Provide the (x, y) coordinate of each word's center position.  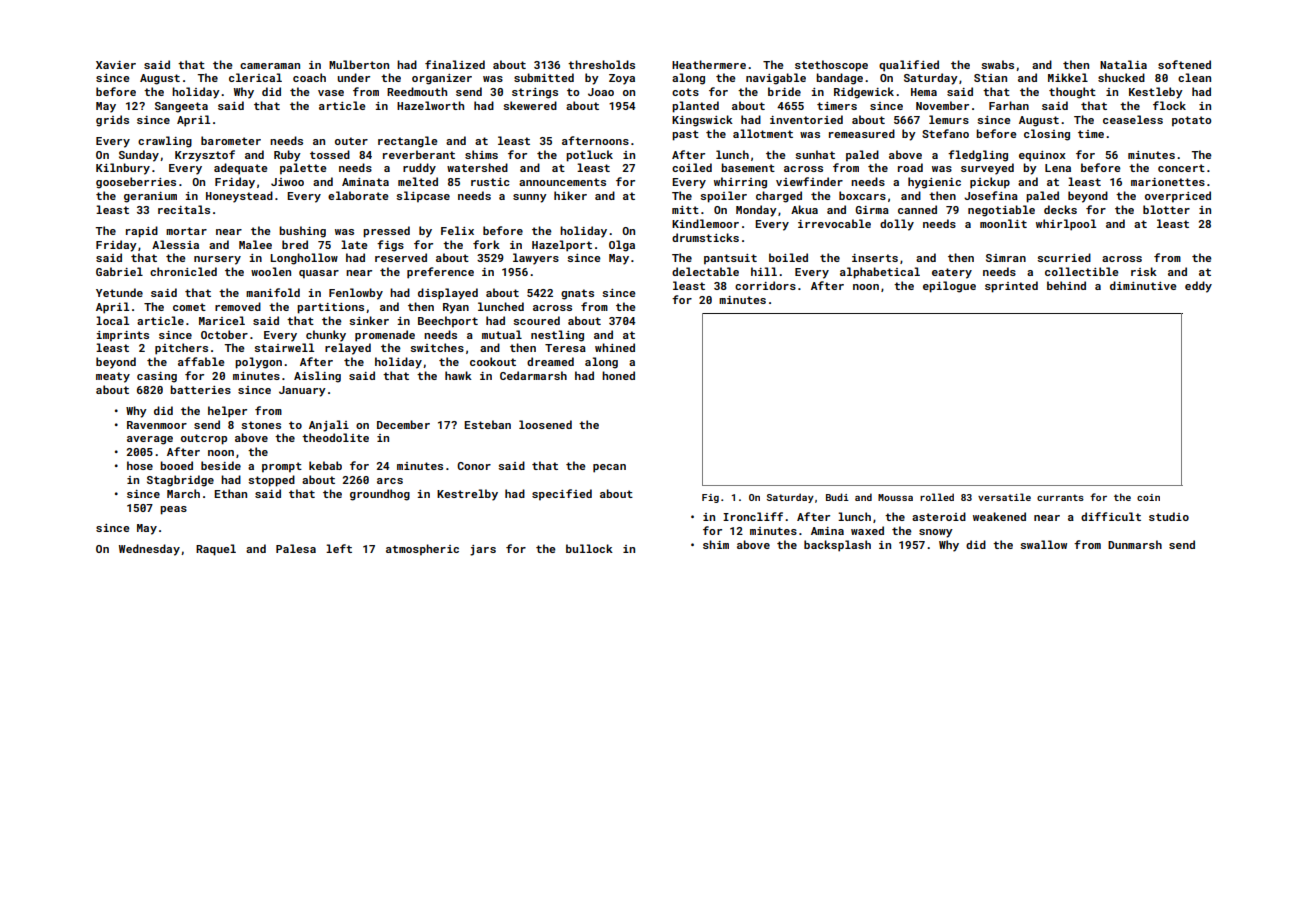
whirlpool (1066, 225)
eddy (1198, 287)
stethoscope (831, 66)
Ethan (230, 493)
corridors (765, 285)
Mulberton (359, 64)
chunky (326, 336)
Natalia (1123, 64)
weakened (999, 516)
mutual (502, 334)
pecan (609, 468)
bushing (302, 232)
